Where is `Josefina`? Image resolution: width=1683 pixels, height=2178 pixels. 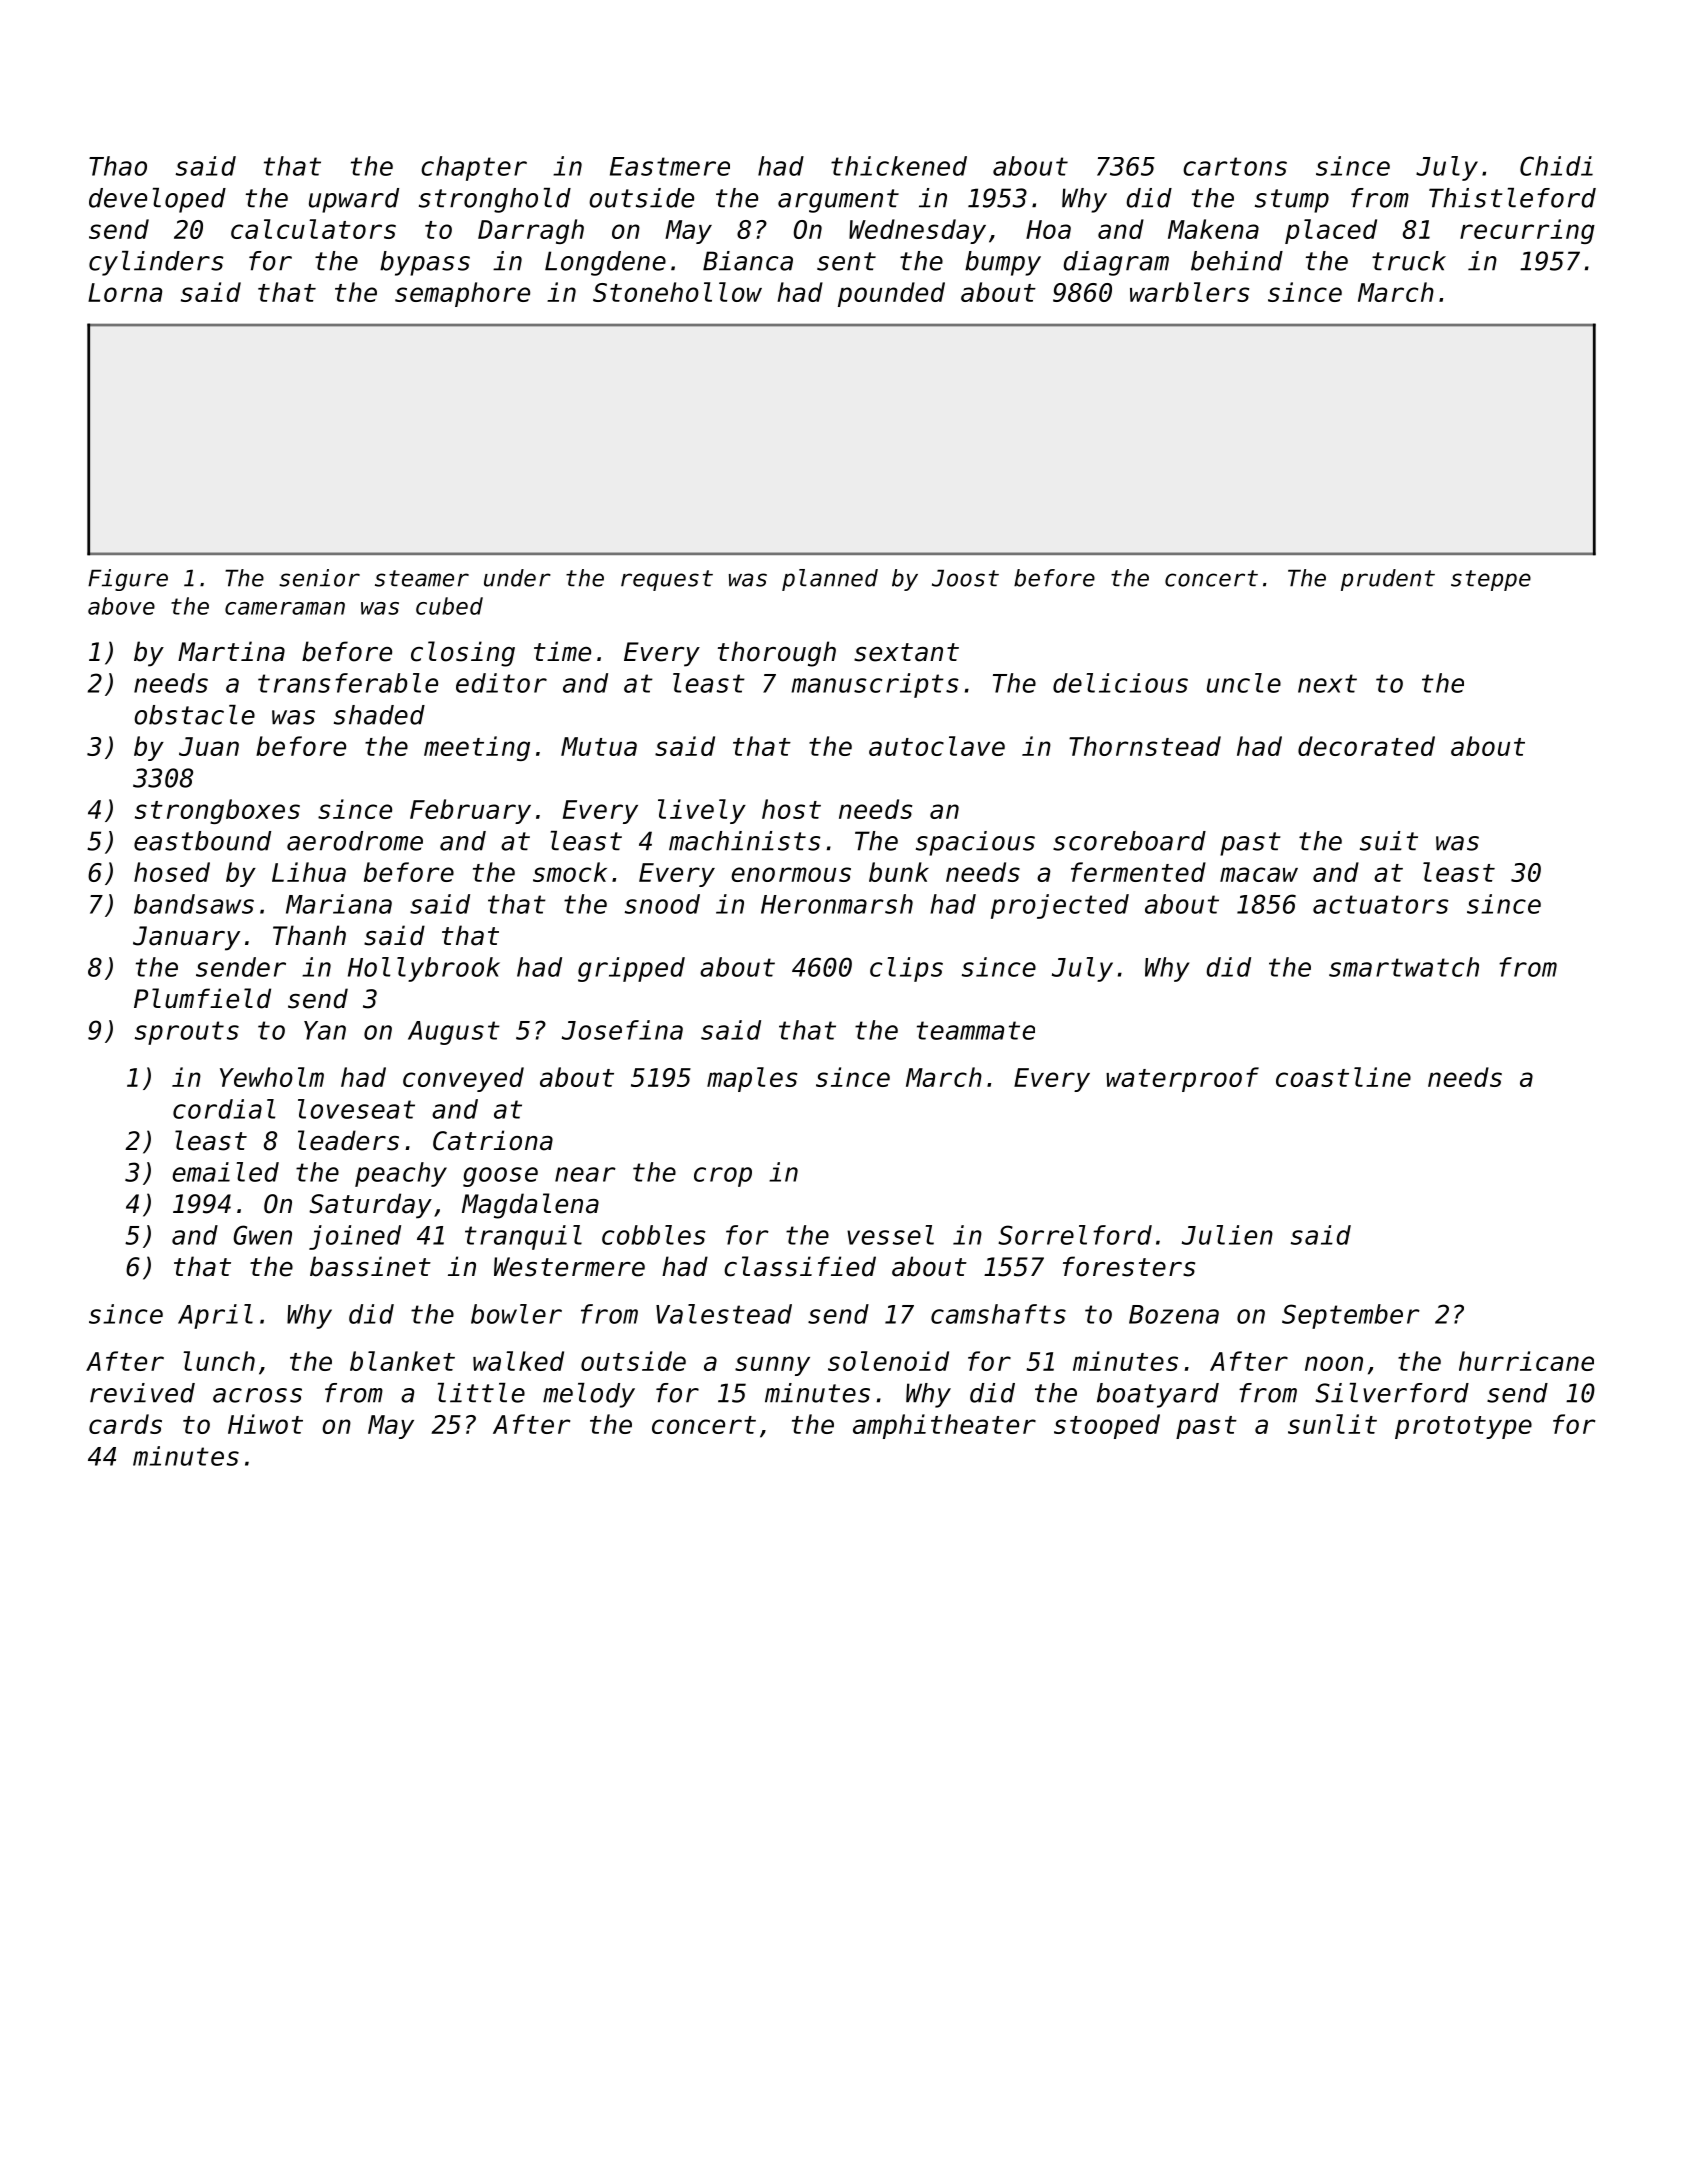 Josefina is located at coordinates (622, 1030).
